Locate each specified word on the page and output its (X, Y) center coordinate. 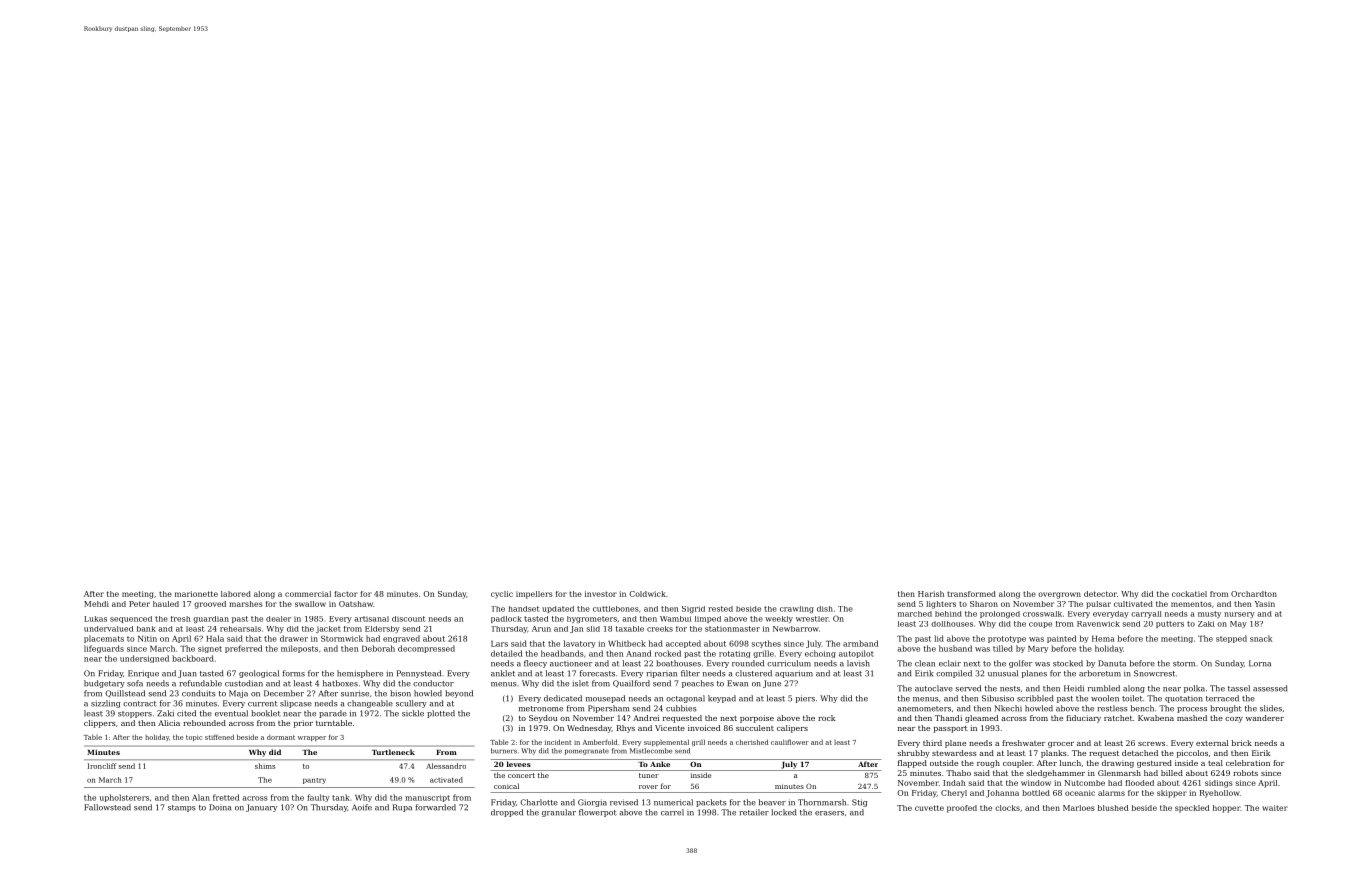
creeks (660, 629)
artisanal (371, 619)
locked (783, 812)
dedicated (563, 698)
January (261, 808)
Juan (187, 674)
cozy (1234, 720)
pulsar (1098, 605)
